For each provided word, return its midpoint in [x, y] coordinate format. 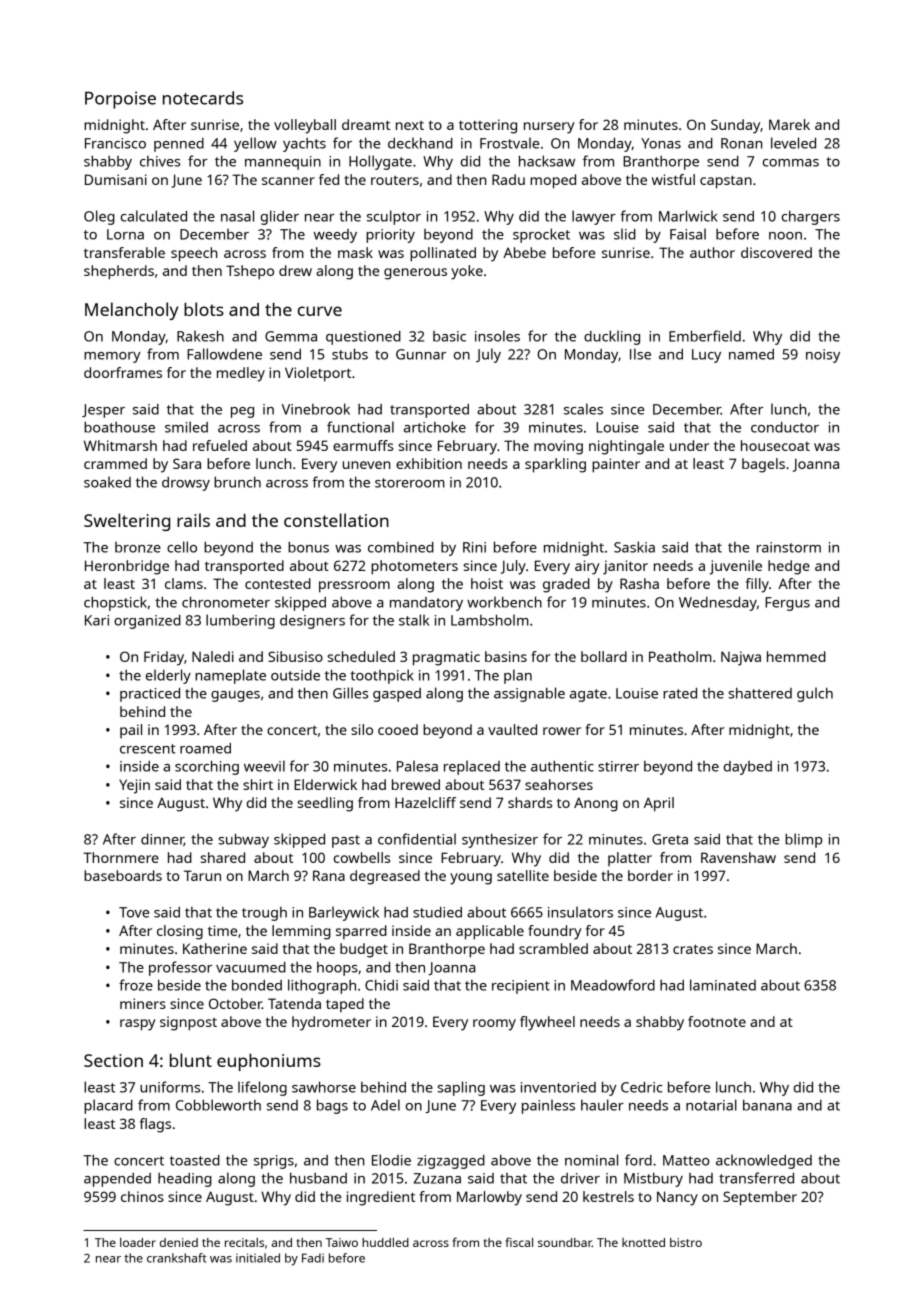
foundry [554, 932]
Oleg [99, 217]
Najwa [741, 658]
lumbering [240, 621]
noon [785, 236]
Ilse [640, 354]
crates [693, 949]
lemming [301, 932]
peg [242, 412]
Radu [508, 179]
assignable [529, 694]
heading [185, 1180]
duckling [612, 337]
